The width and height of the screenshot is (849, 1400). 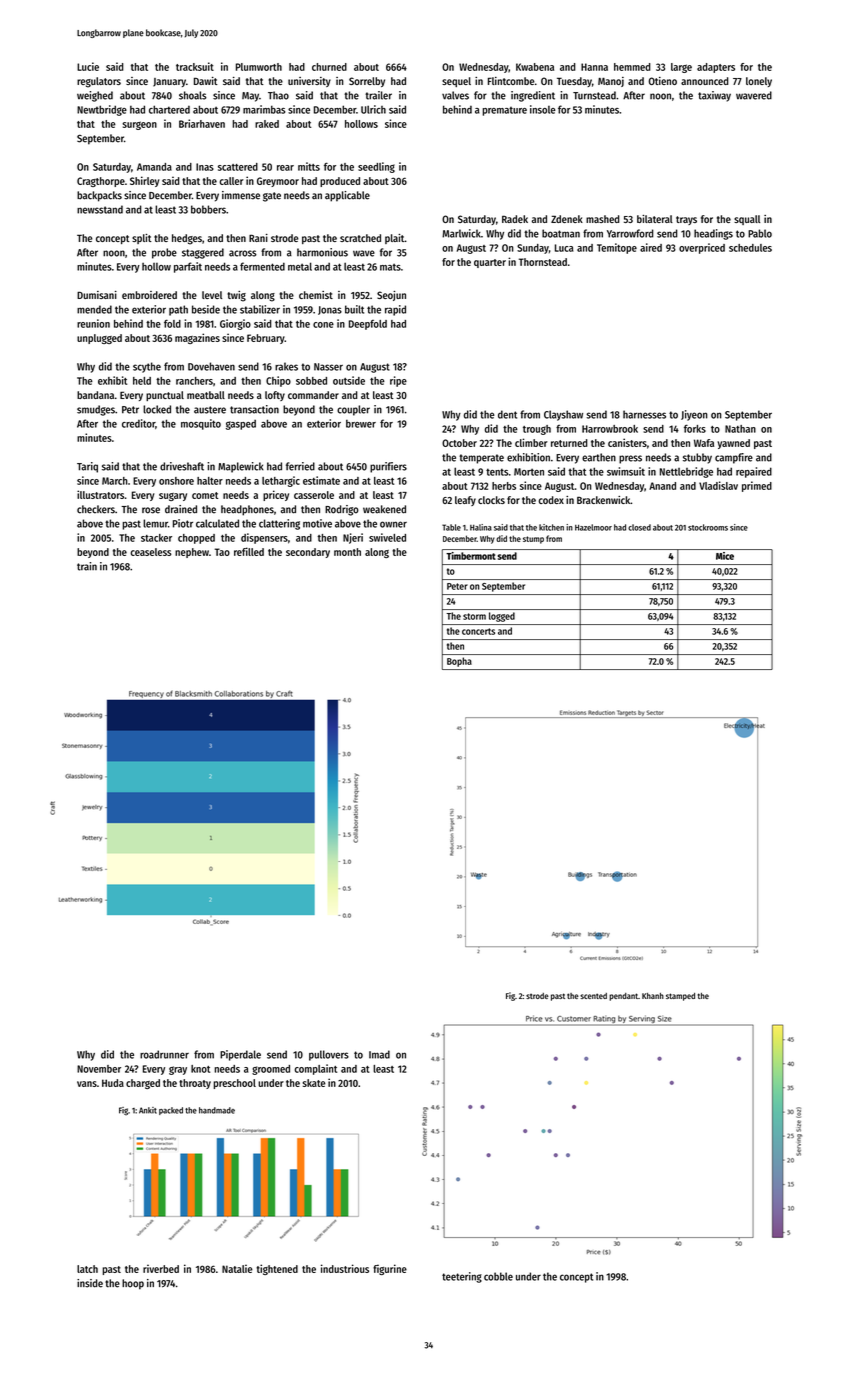 What do you see at coordinates (217, 1110) in the screenshot?
I see `handmade` at bounding box center [217, 1110].
